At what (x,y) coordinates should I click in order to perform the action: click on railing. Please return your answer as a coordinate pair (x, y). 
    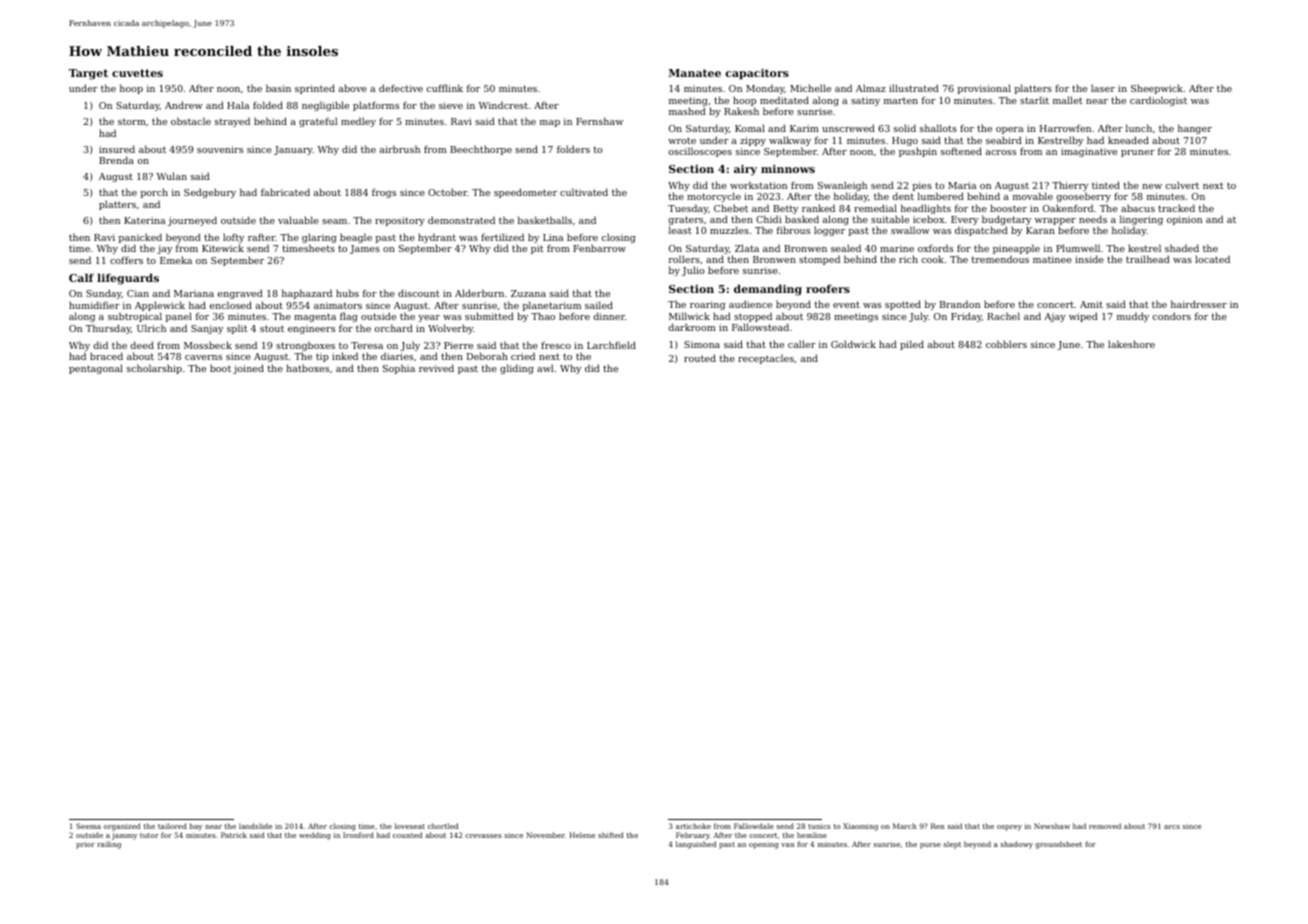
    Looking at the image, I should click on (109, 845).
